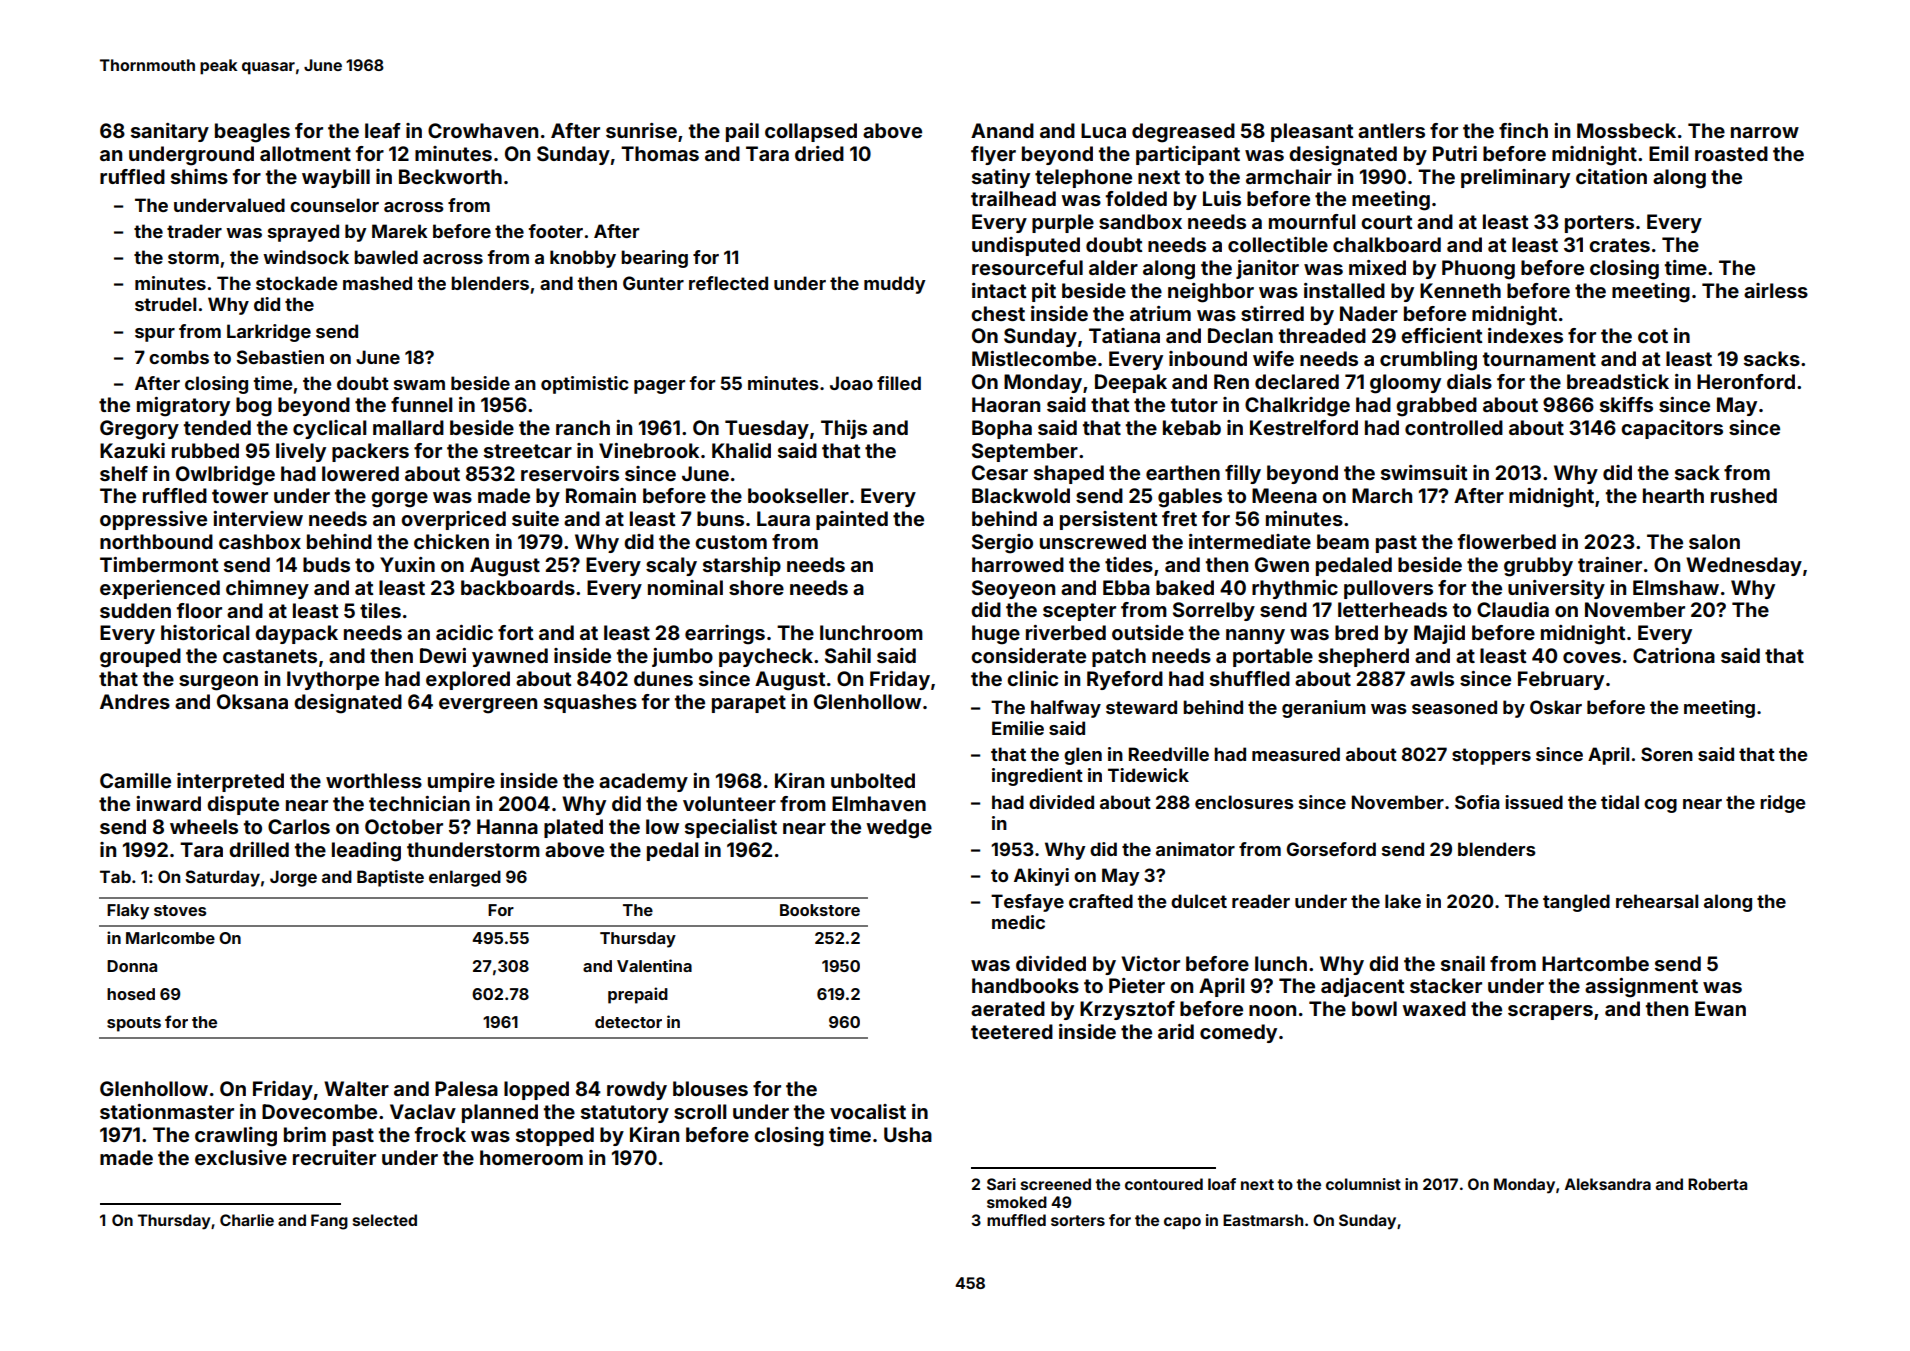 The height and width of the page is (1351, 1910). What do you see at coordinates (1776, 290) in the page?
I see `airless` at bounding box center [1776, 290].
